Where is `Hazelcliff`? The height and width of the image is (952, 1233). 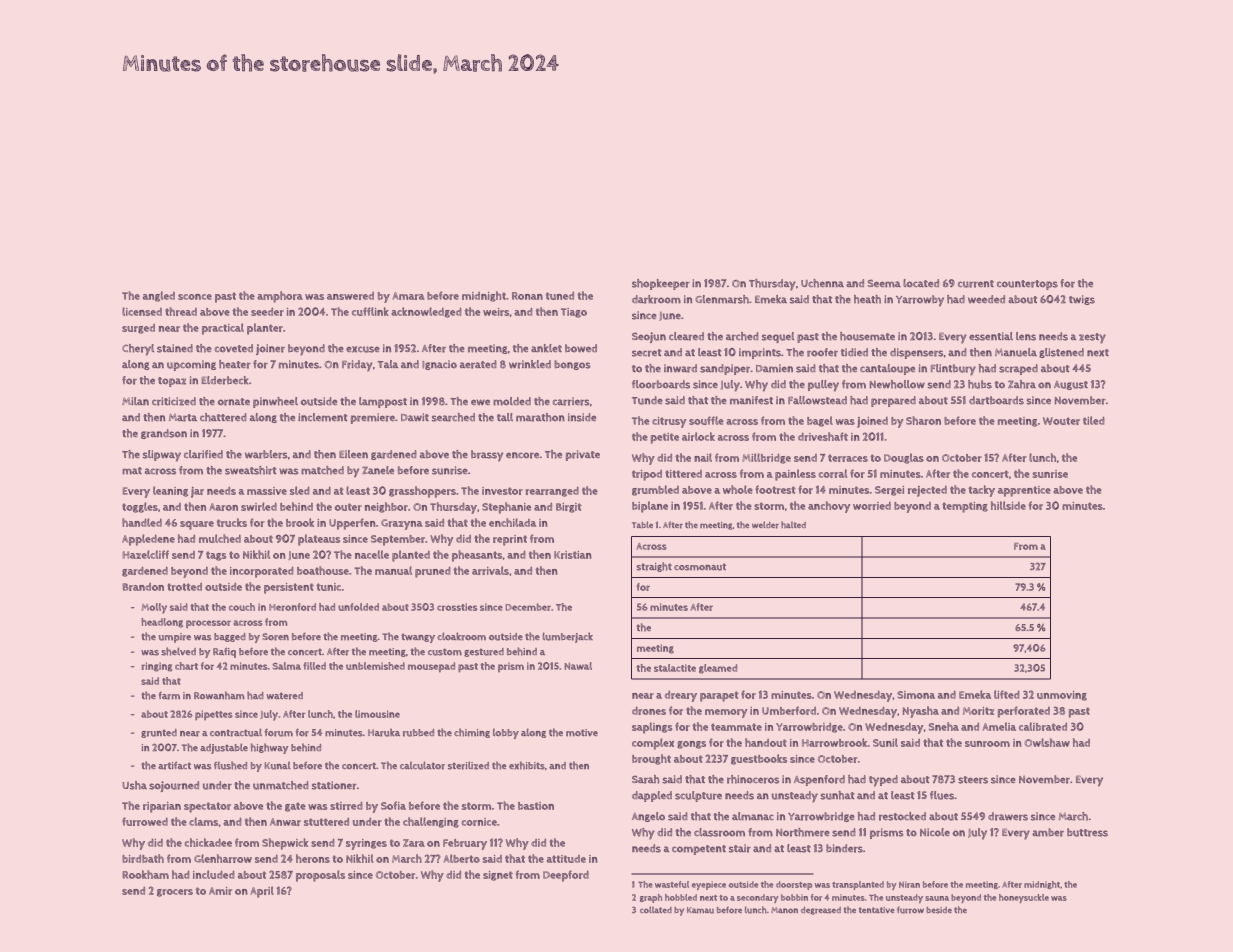 Hazelcliff is located at coordinates (145, 554).
